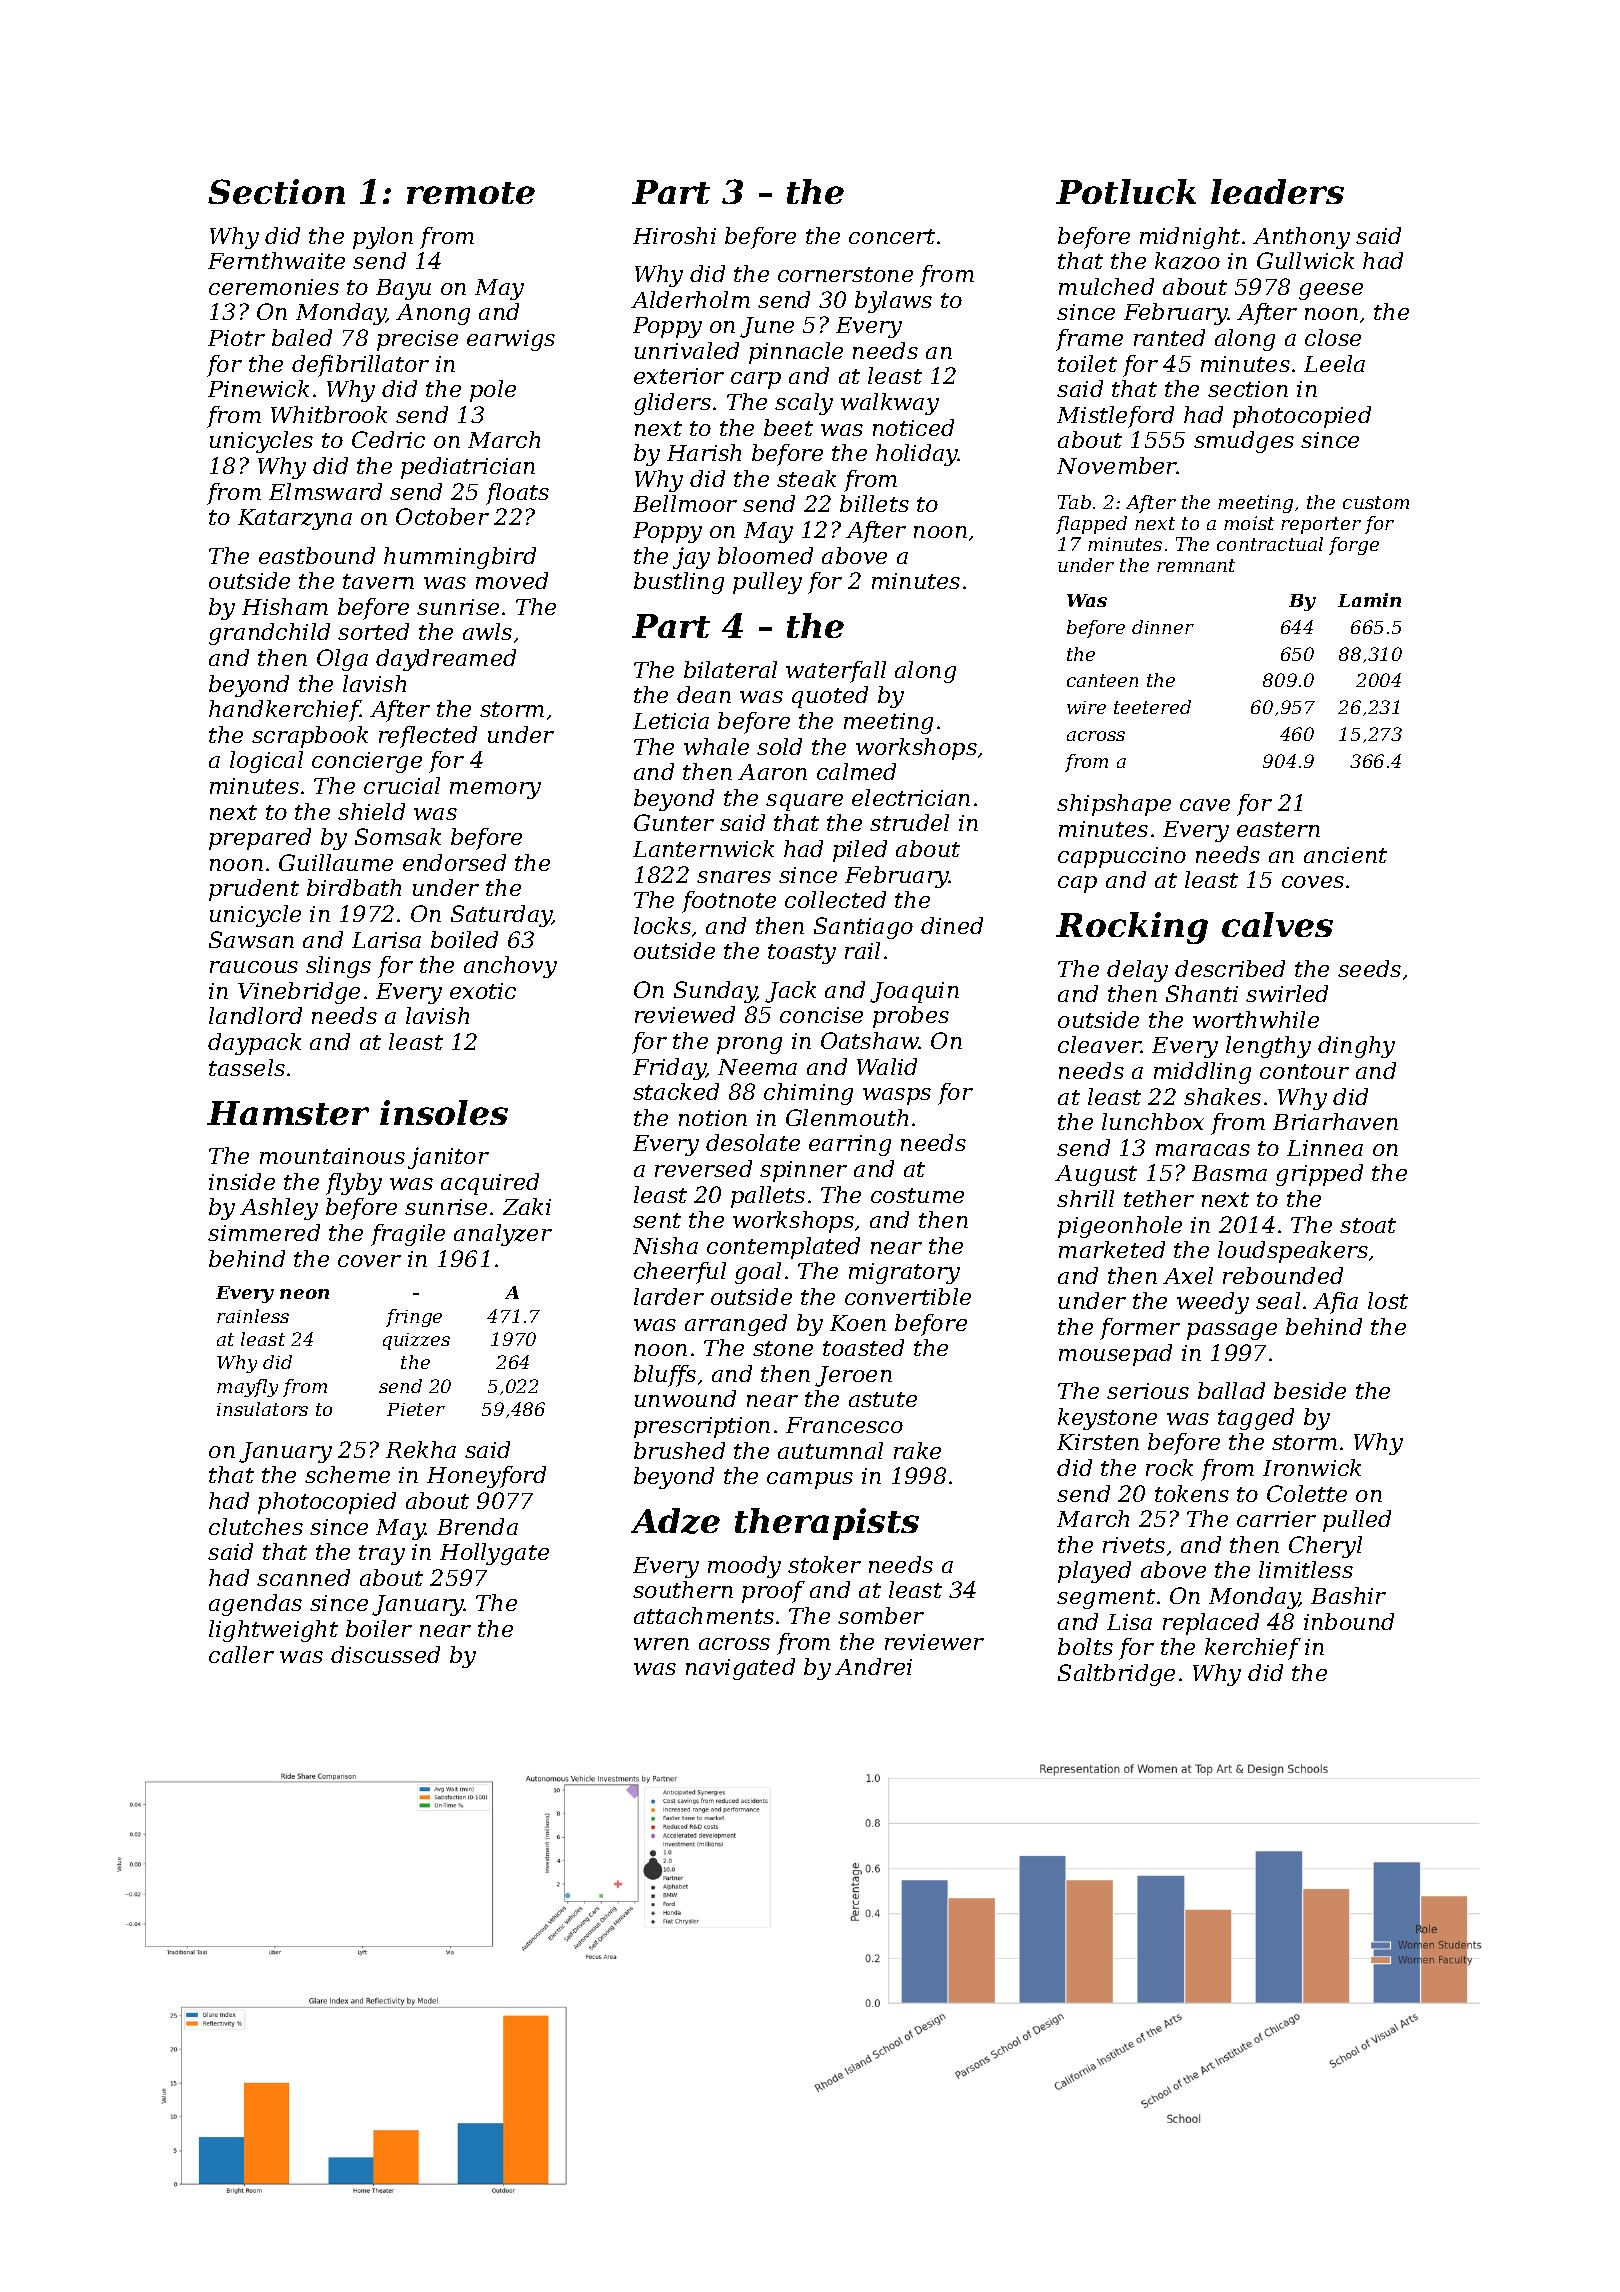 The image size is (1620, 2292). I want to click on mountainous, so click(332, 1156).
